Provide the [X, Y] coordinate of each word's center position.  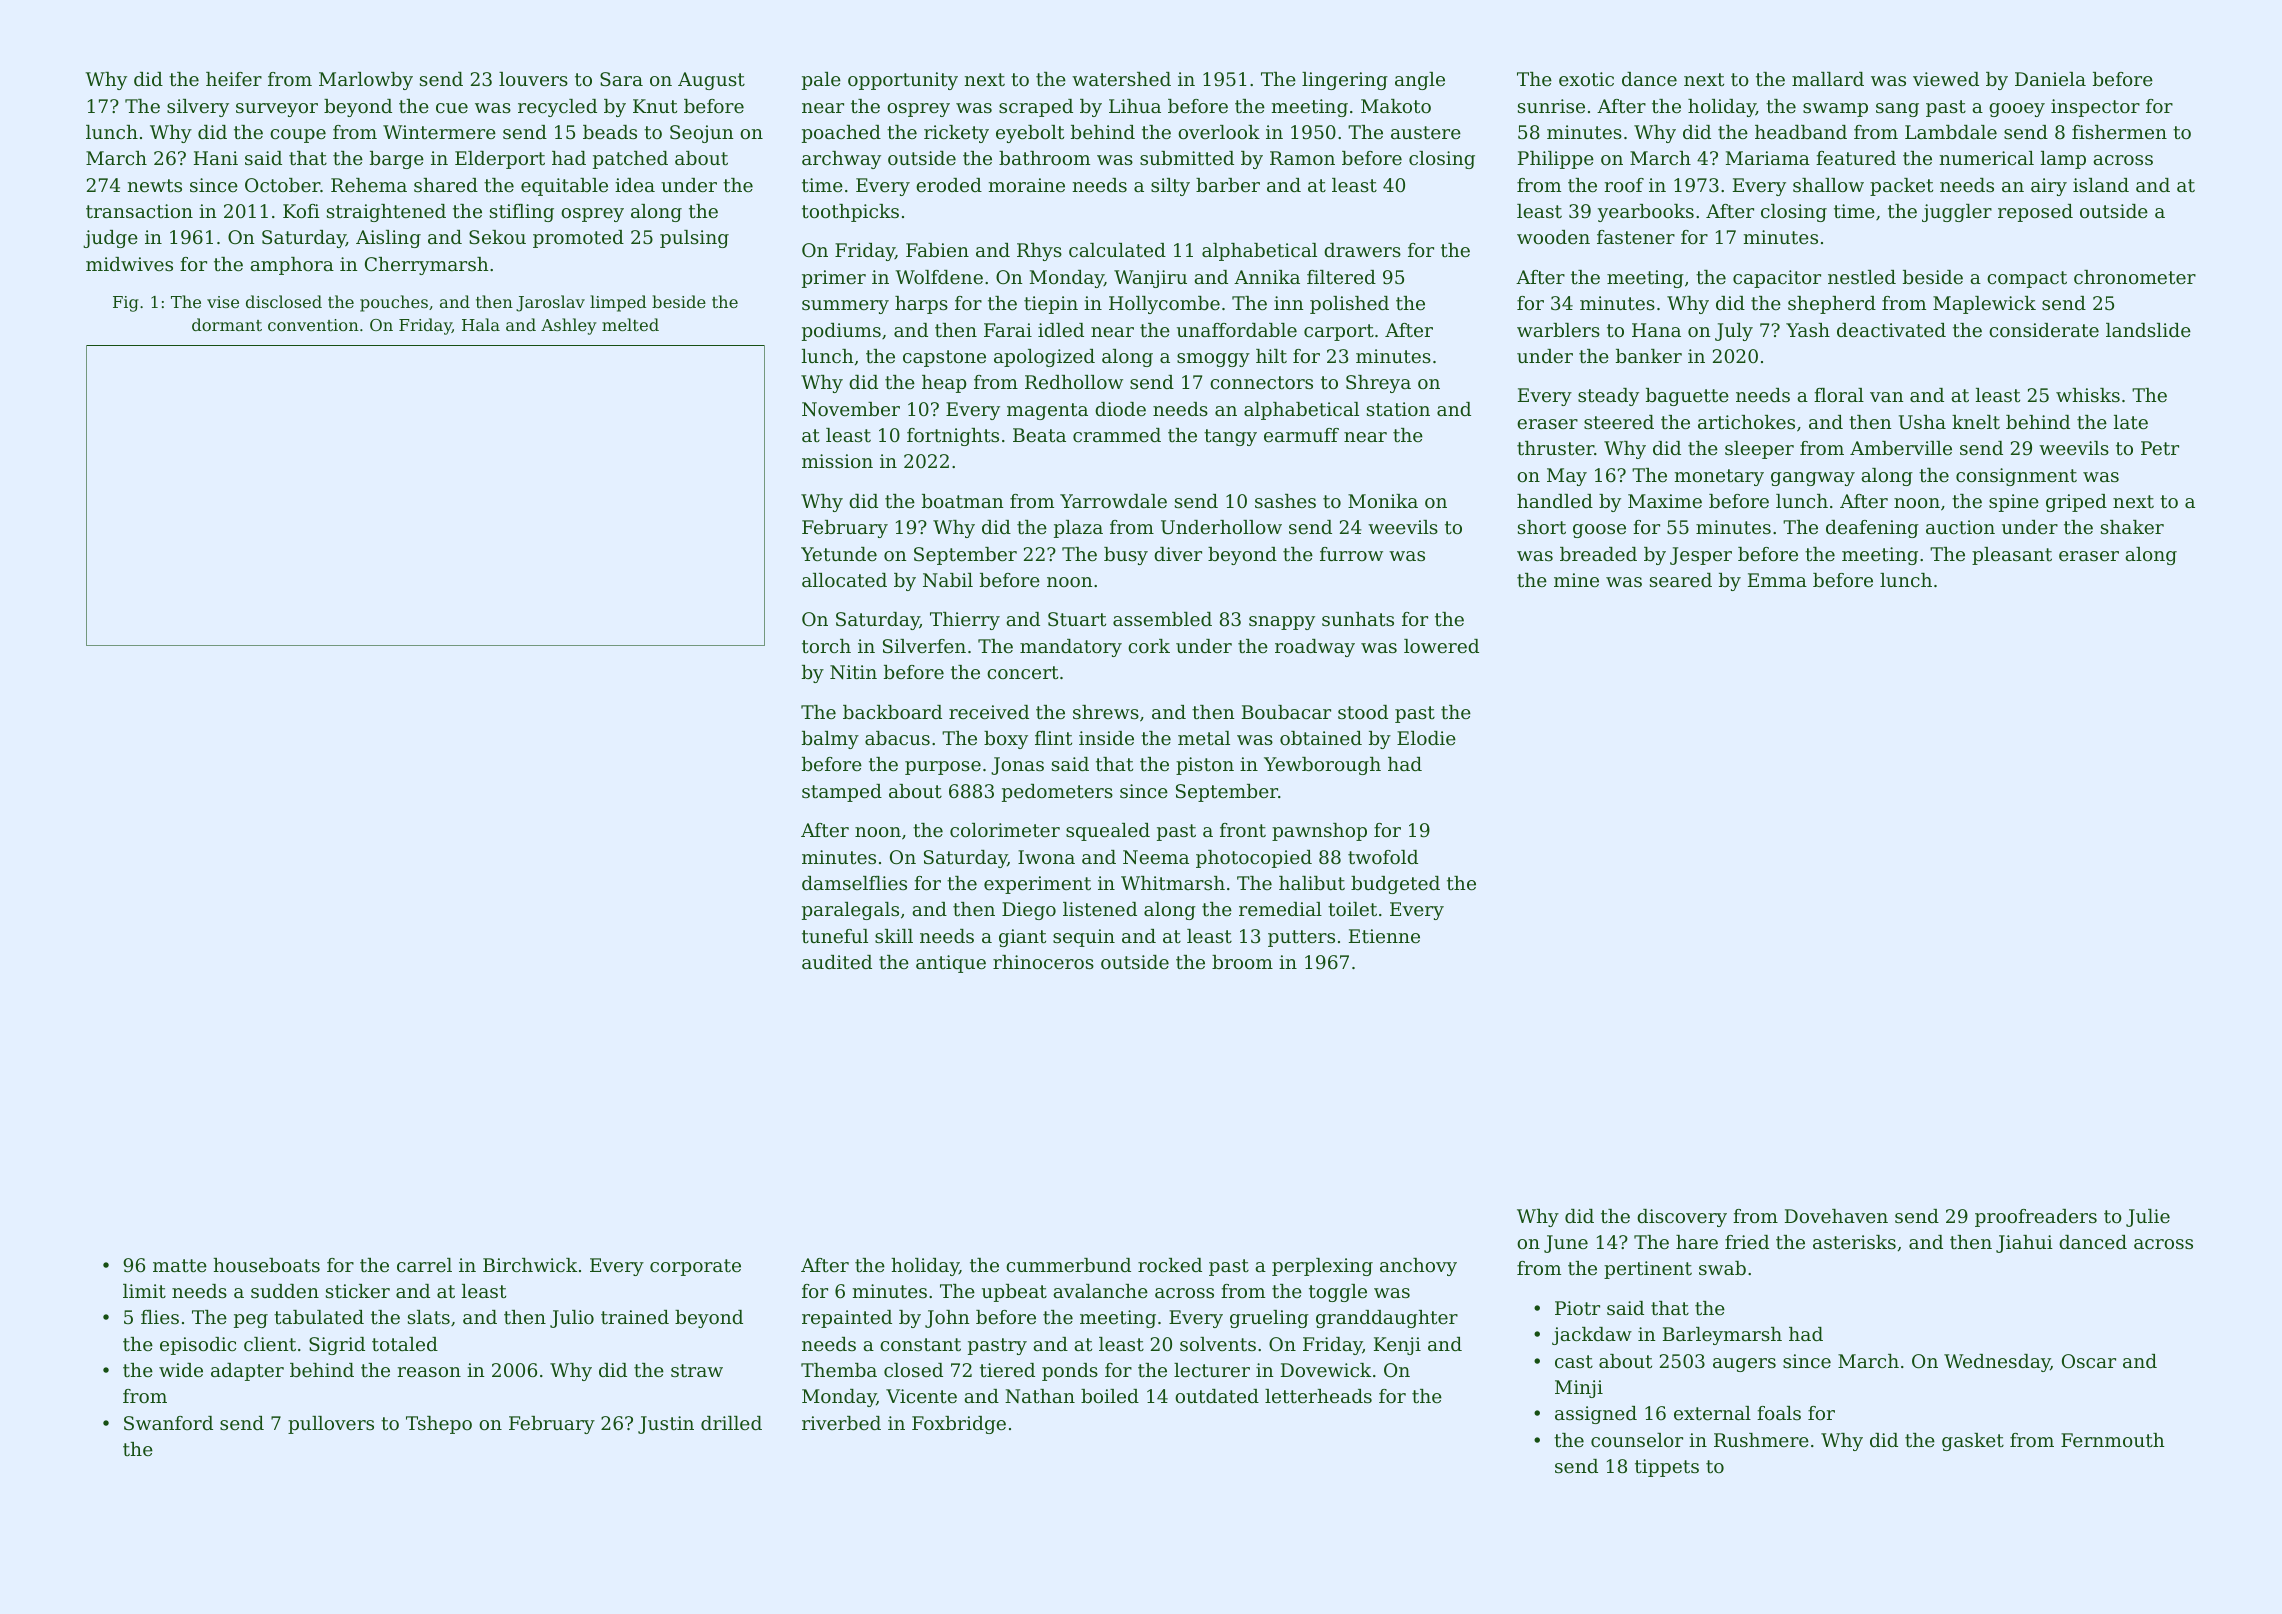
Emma [1777, 580]
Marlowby [366, 81]
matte [180, 1265]
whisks [2088, 395]
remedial [1280, 909]
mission [837, 461]
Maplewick [1984, 305]
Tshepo [439, 1425]
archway [841, 160]
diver [1178, 554]
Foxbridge [959, 1425]
